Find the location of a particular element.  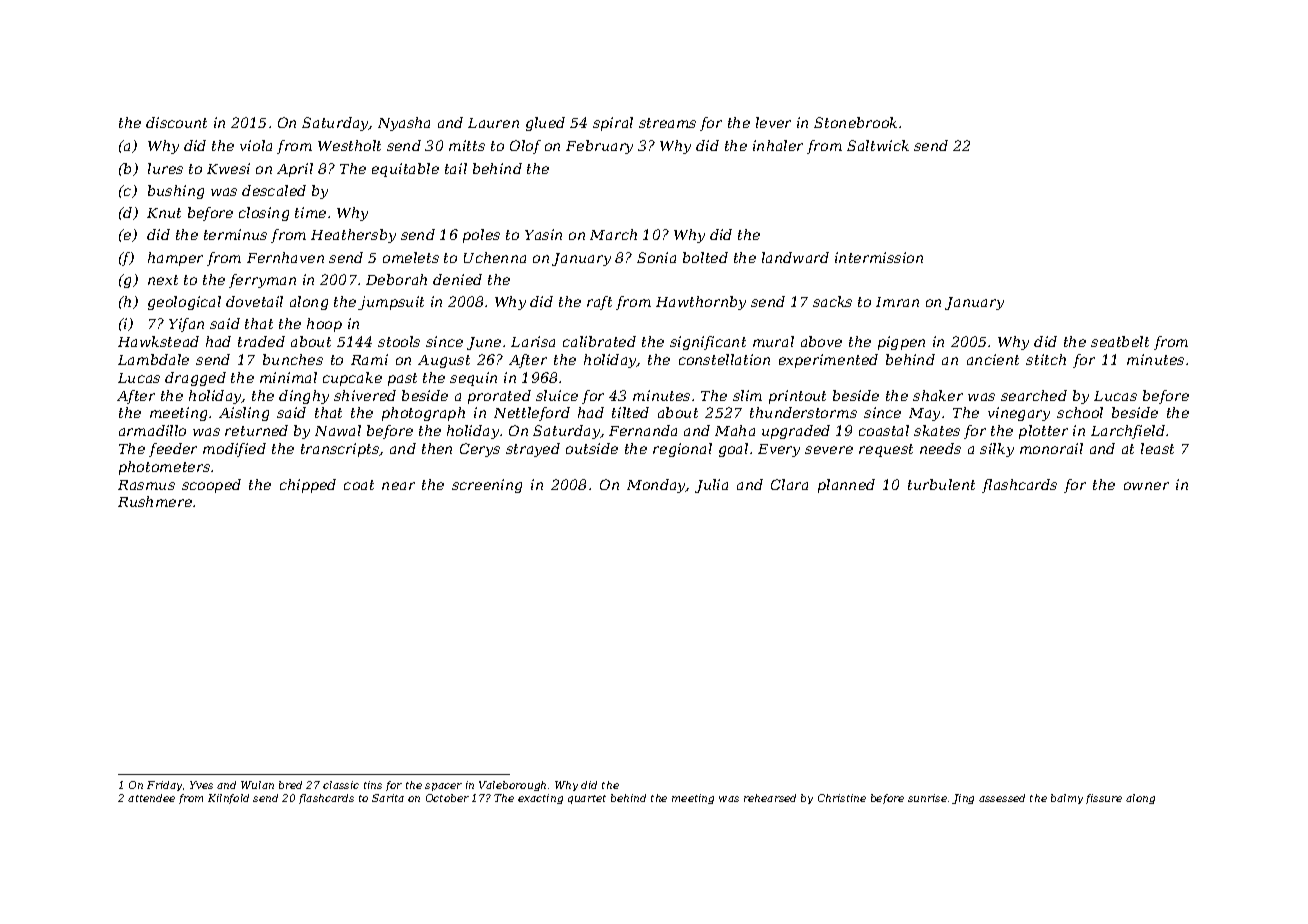

Aisling is located at coordinates (244, 414).
